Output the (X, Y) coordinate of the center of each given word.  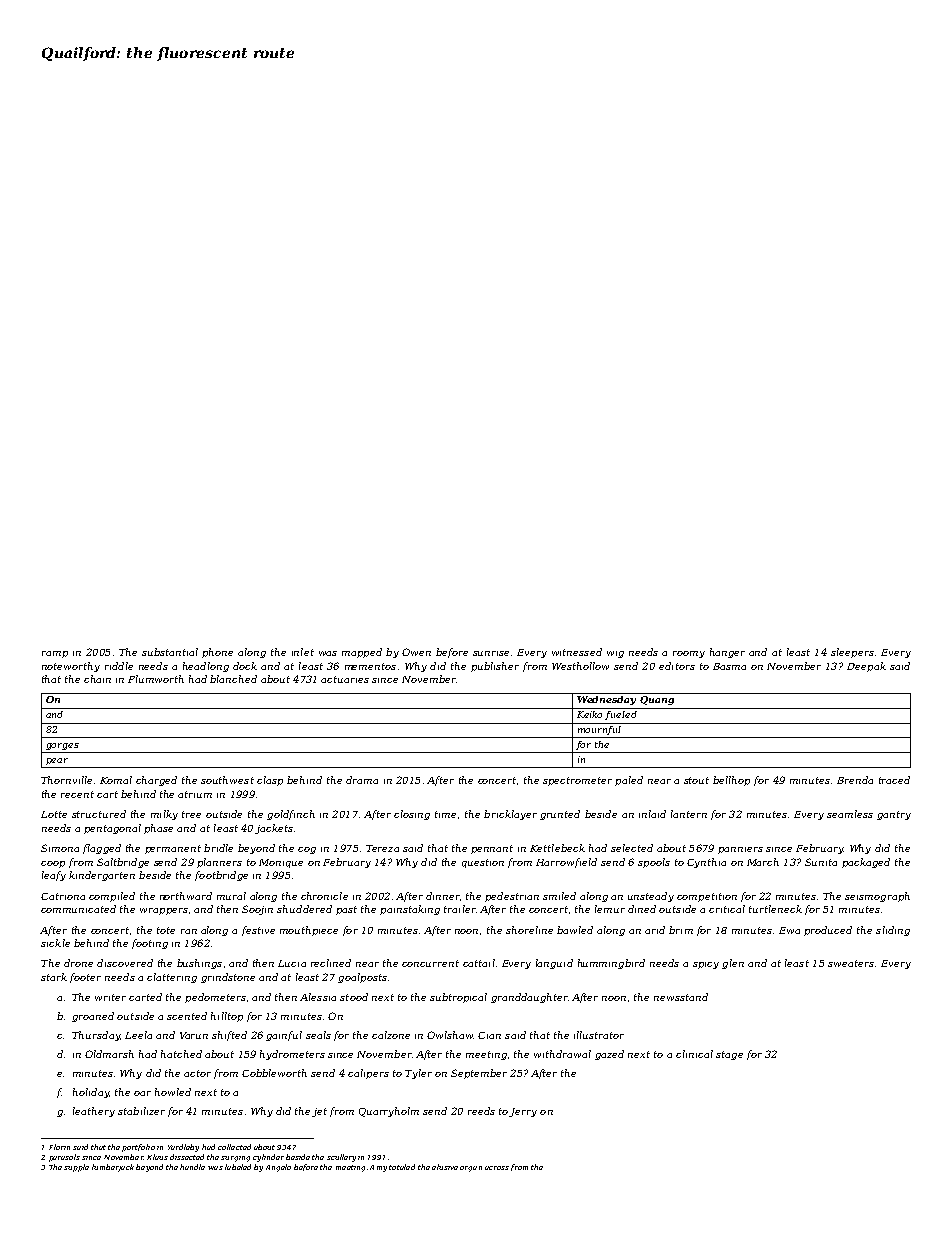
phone (217, 653)
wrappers (164, 911)
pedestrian (512, 897)
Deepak (866, 667)
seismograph (877, 897)
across (497, 1168)
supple (76, 1168)
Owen (416, 652)
